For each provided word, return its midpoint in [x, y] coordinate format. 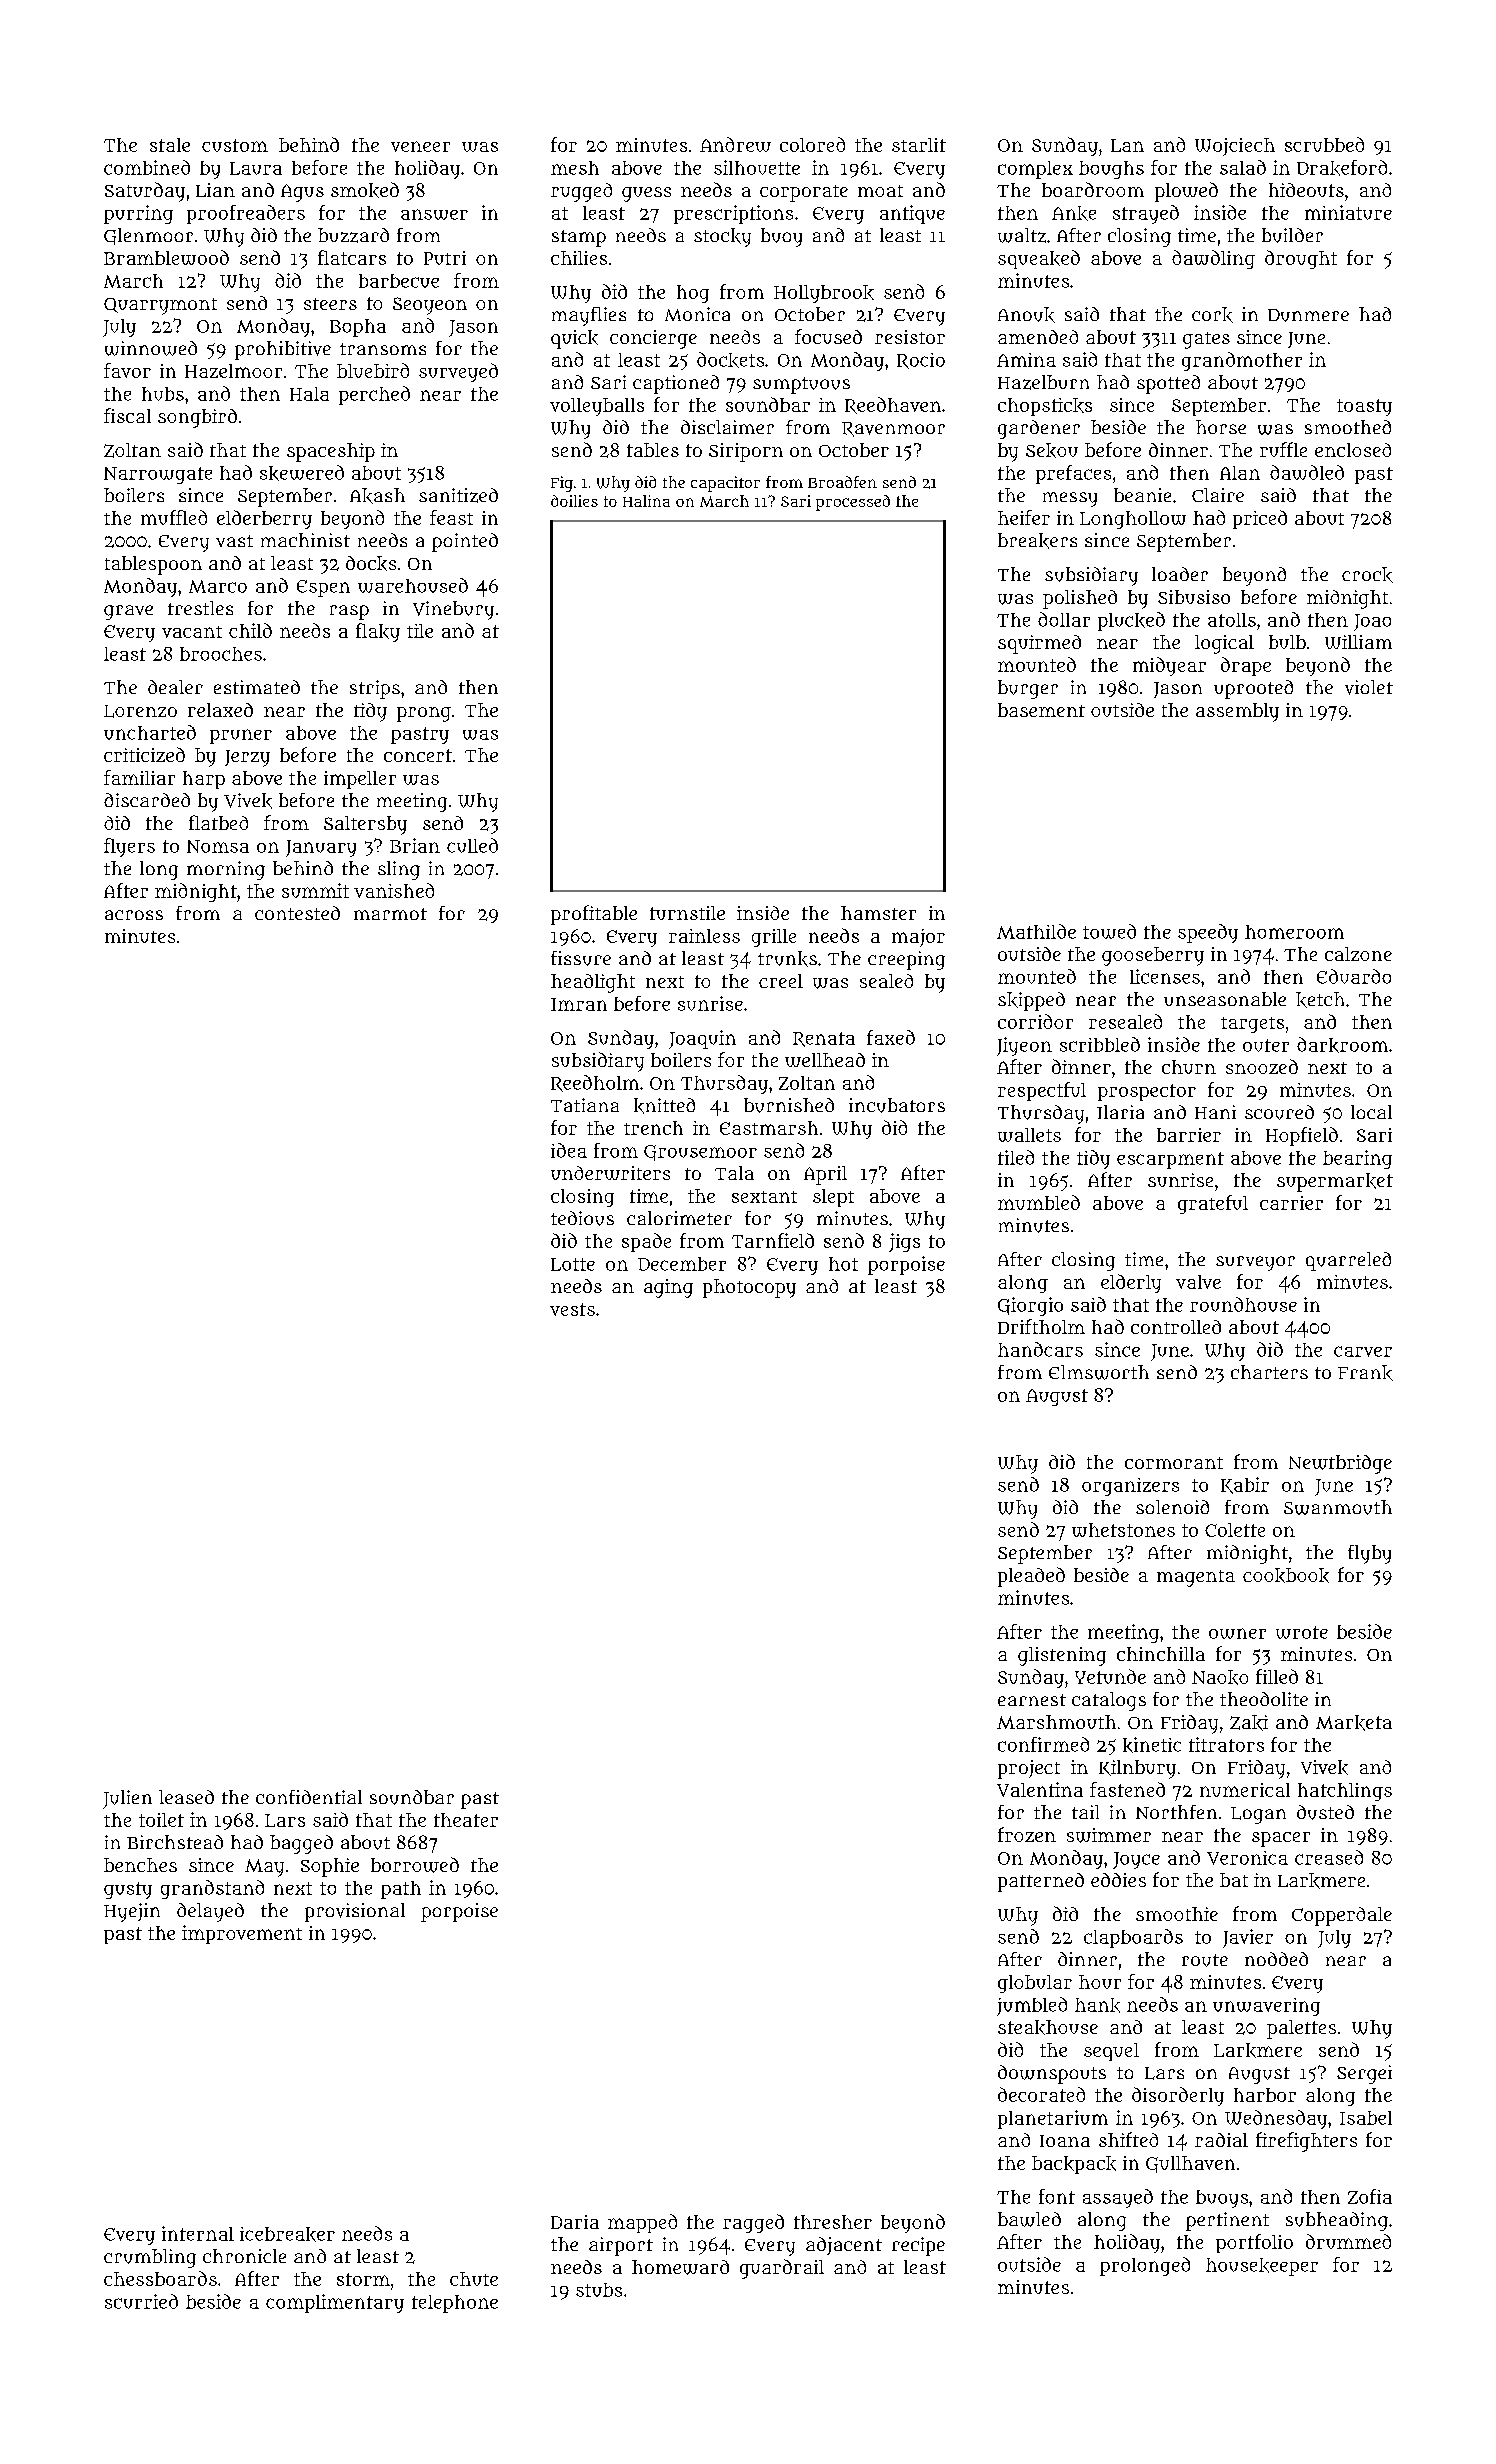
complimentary [335, 2303]
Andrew [735, 144]
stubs [599, 2290]
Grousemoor [700, 1153]
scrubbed [1324, 144]
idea [569, 1150]
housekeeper [1262, 2267]
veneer [420, 146]
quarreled [1348, 1261]
